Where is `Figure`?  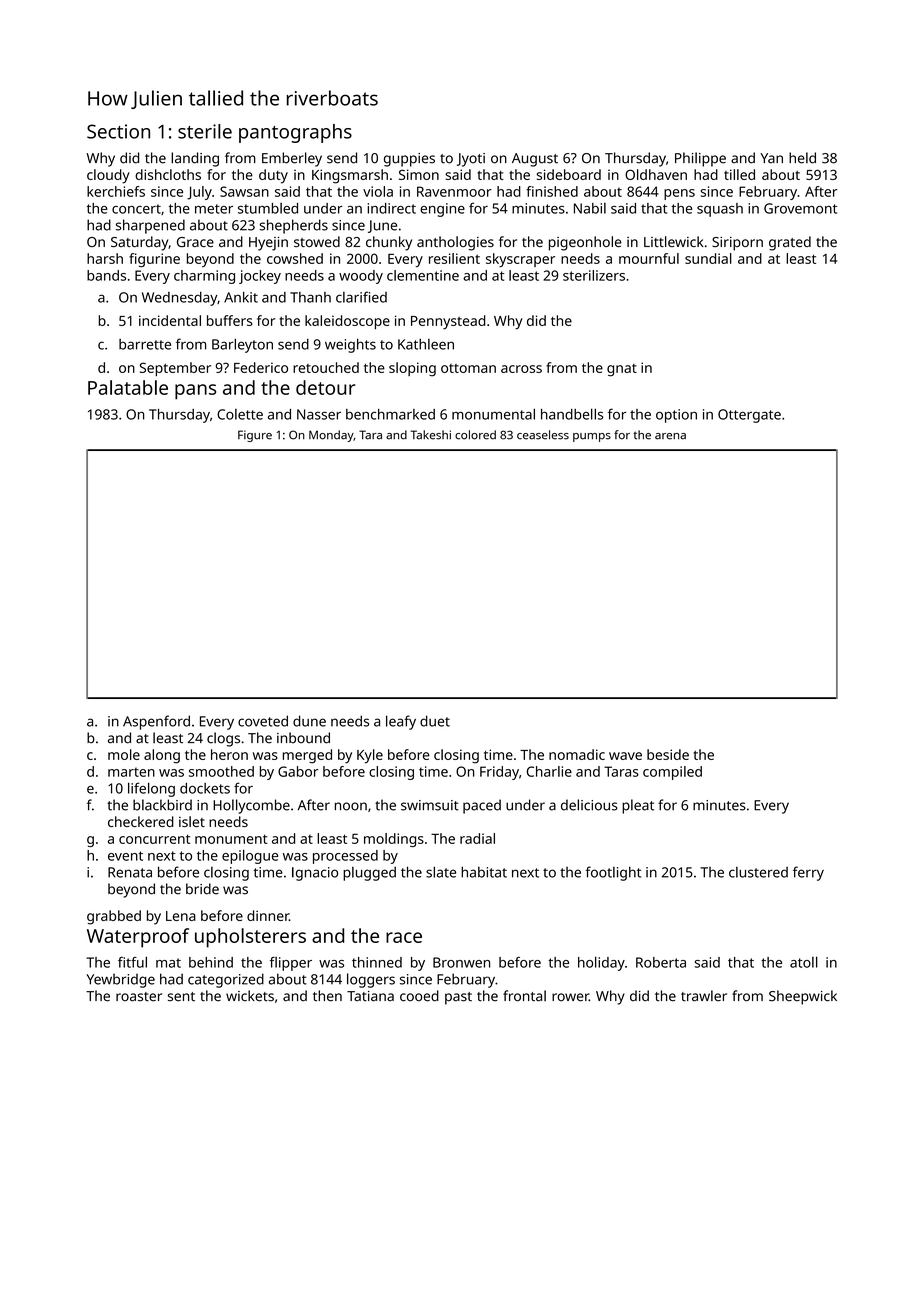 Figure is located at coordinates (255, 436).
